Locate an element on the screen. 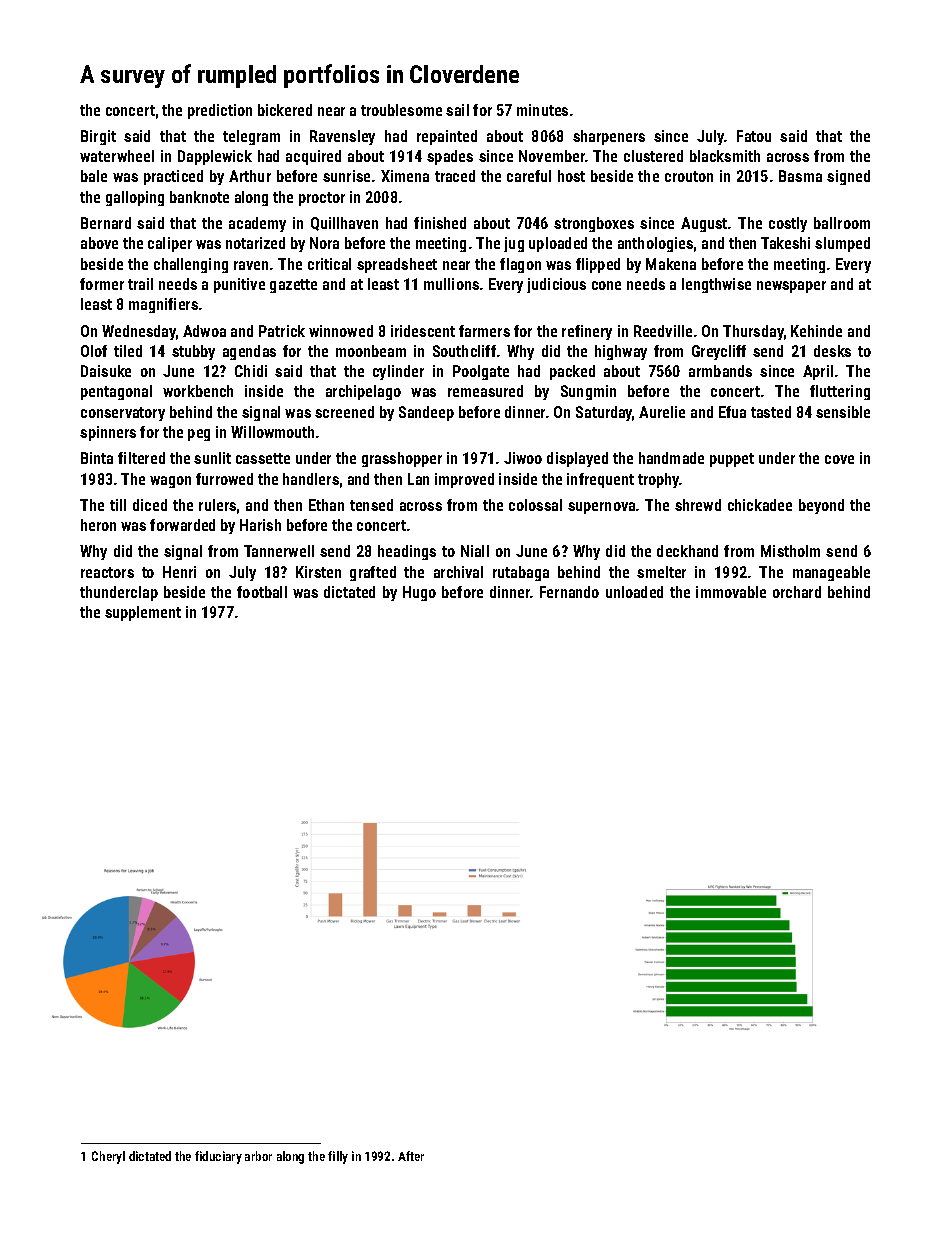 The width and height of the screenshot is (952, 1233). grafted is located at coordinates (373, 573).
